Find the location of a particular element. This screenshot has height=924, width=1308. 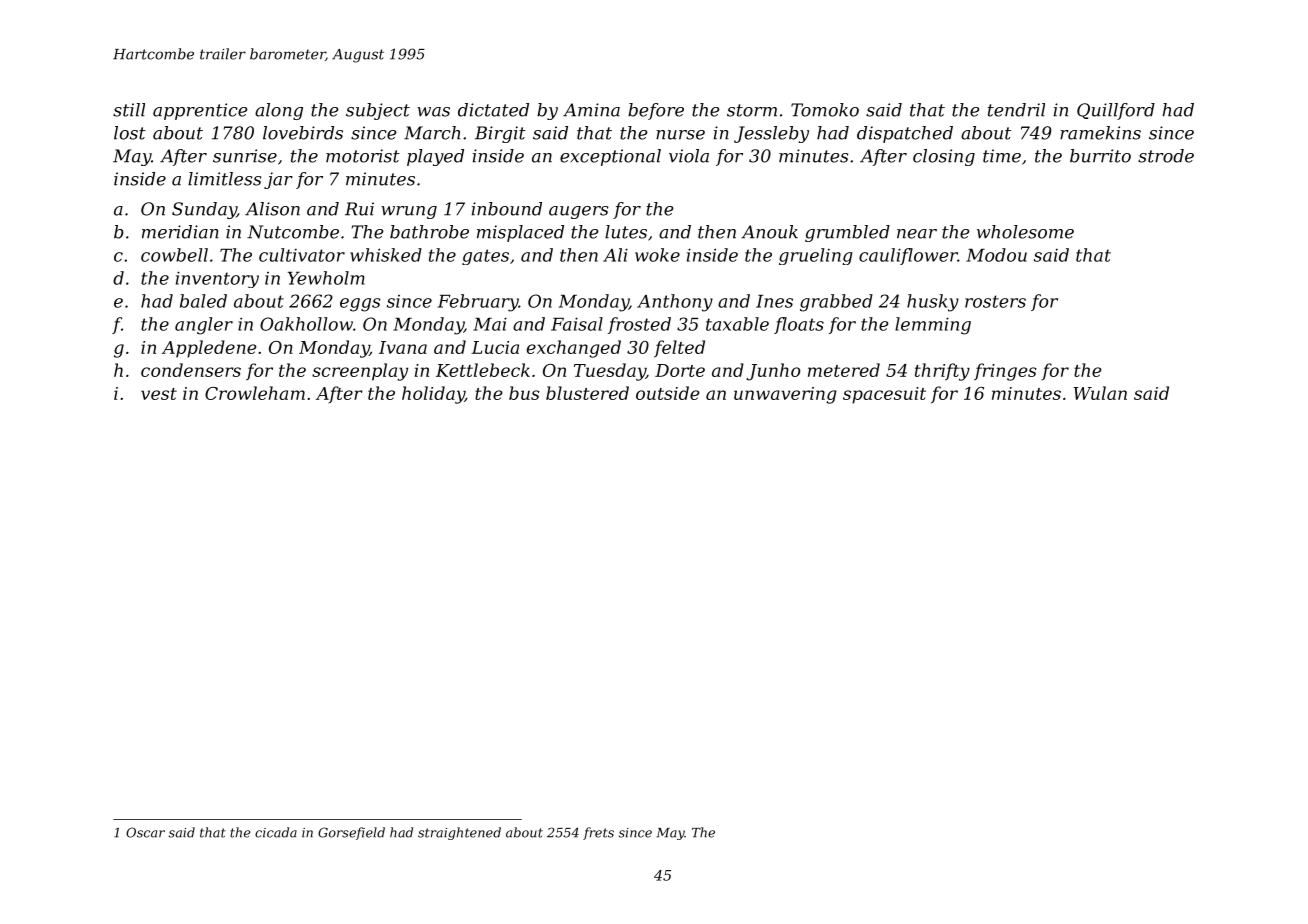

Faisal is located at coordinates (577, 324).
